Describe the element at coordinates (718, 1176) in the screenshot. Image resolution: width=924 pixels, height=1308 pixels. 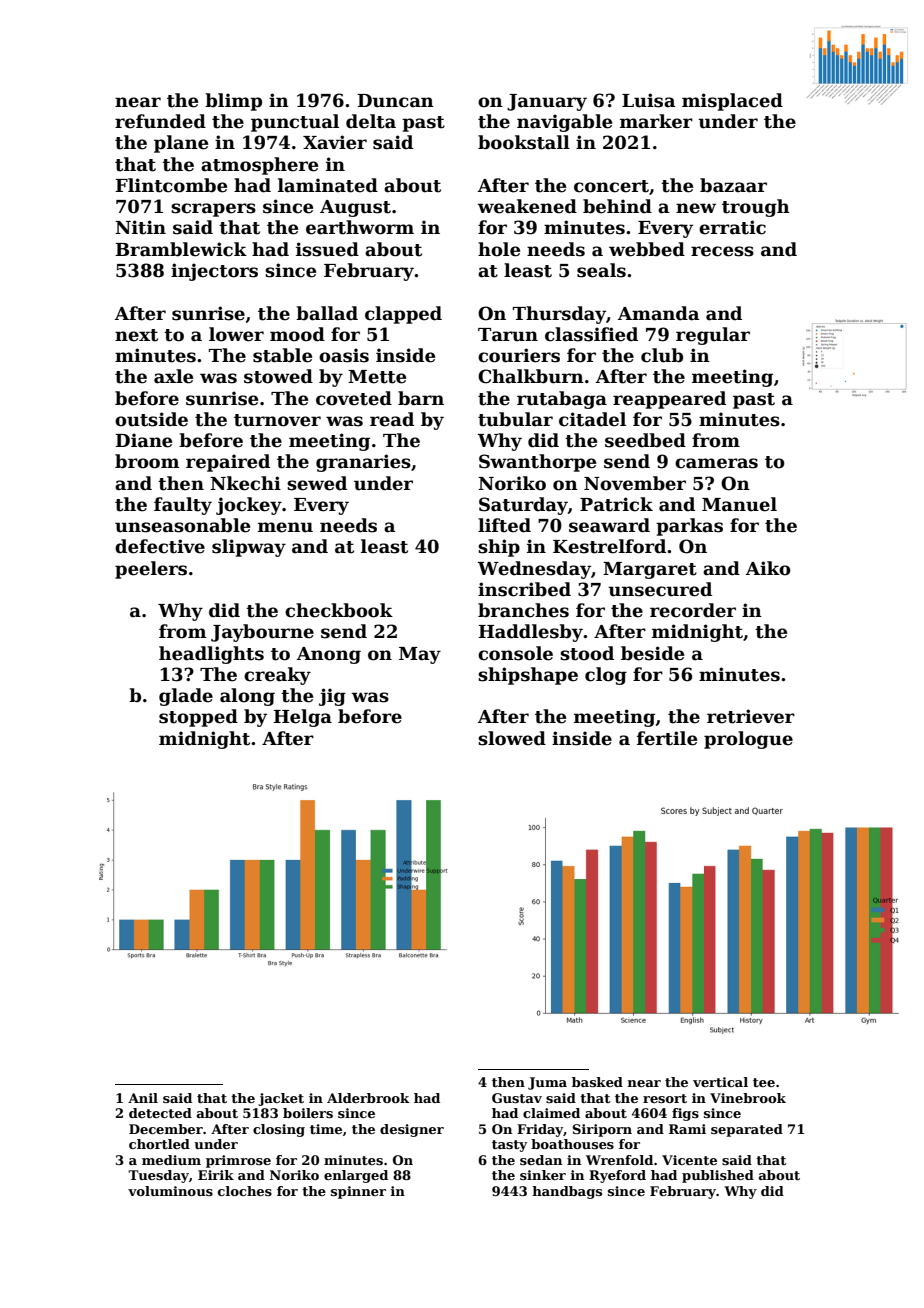
I see `published` at that location.
